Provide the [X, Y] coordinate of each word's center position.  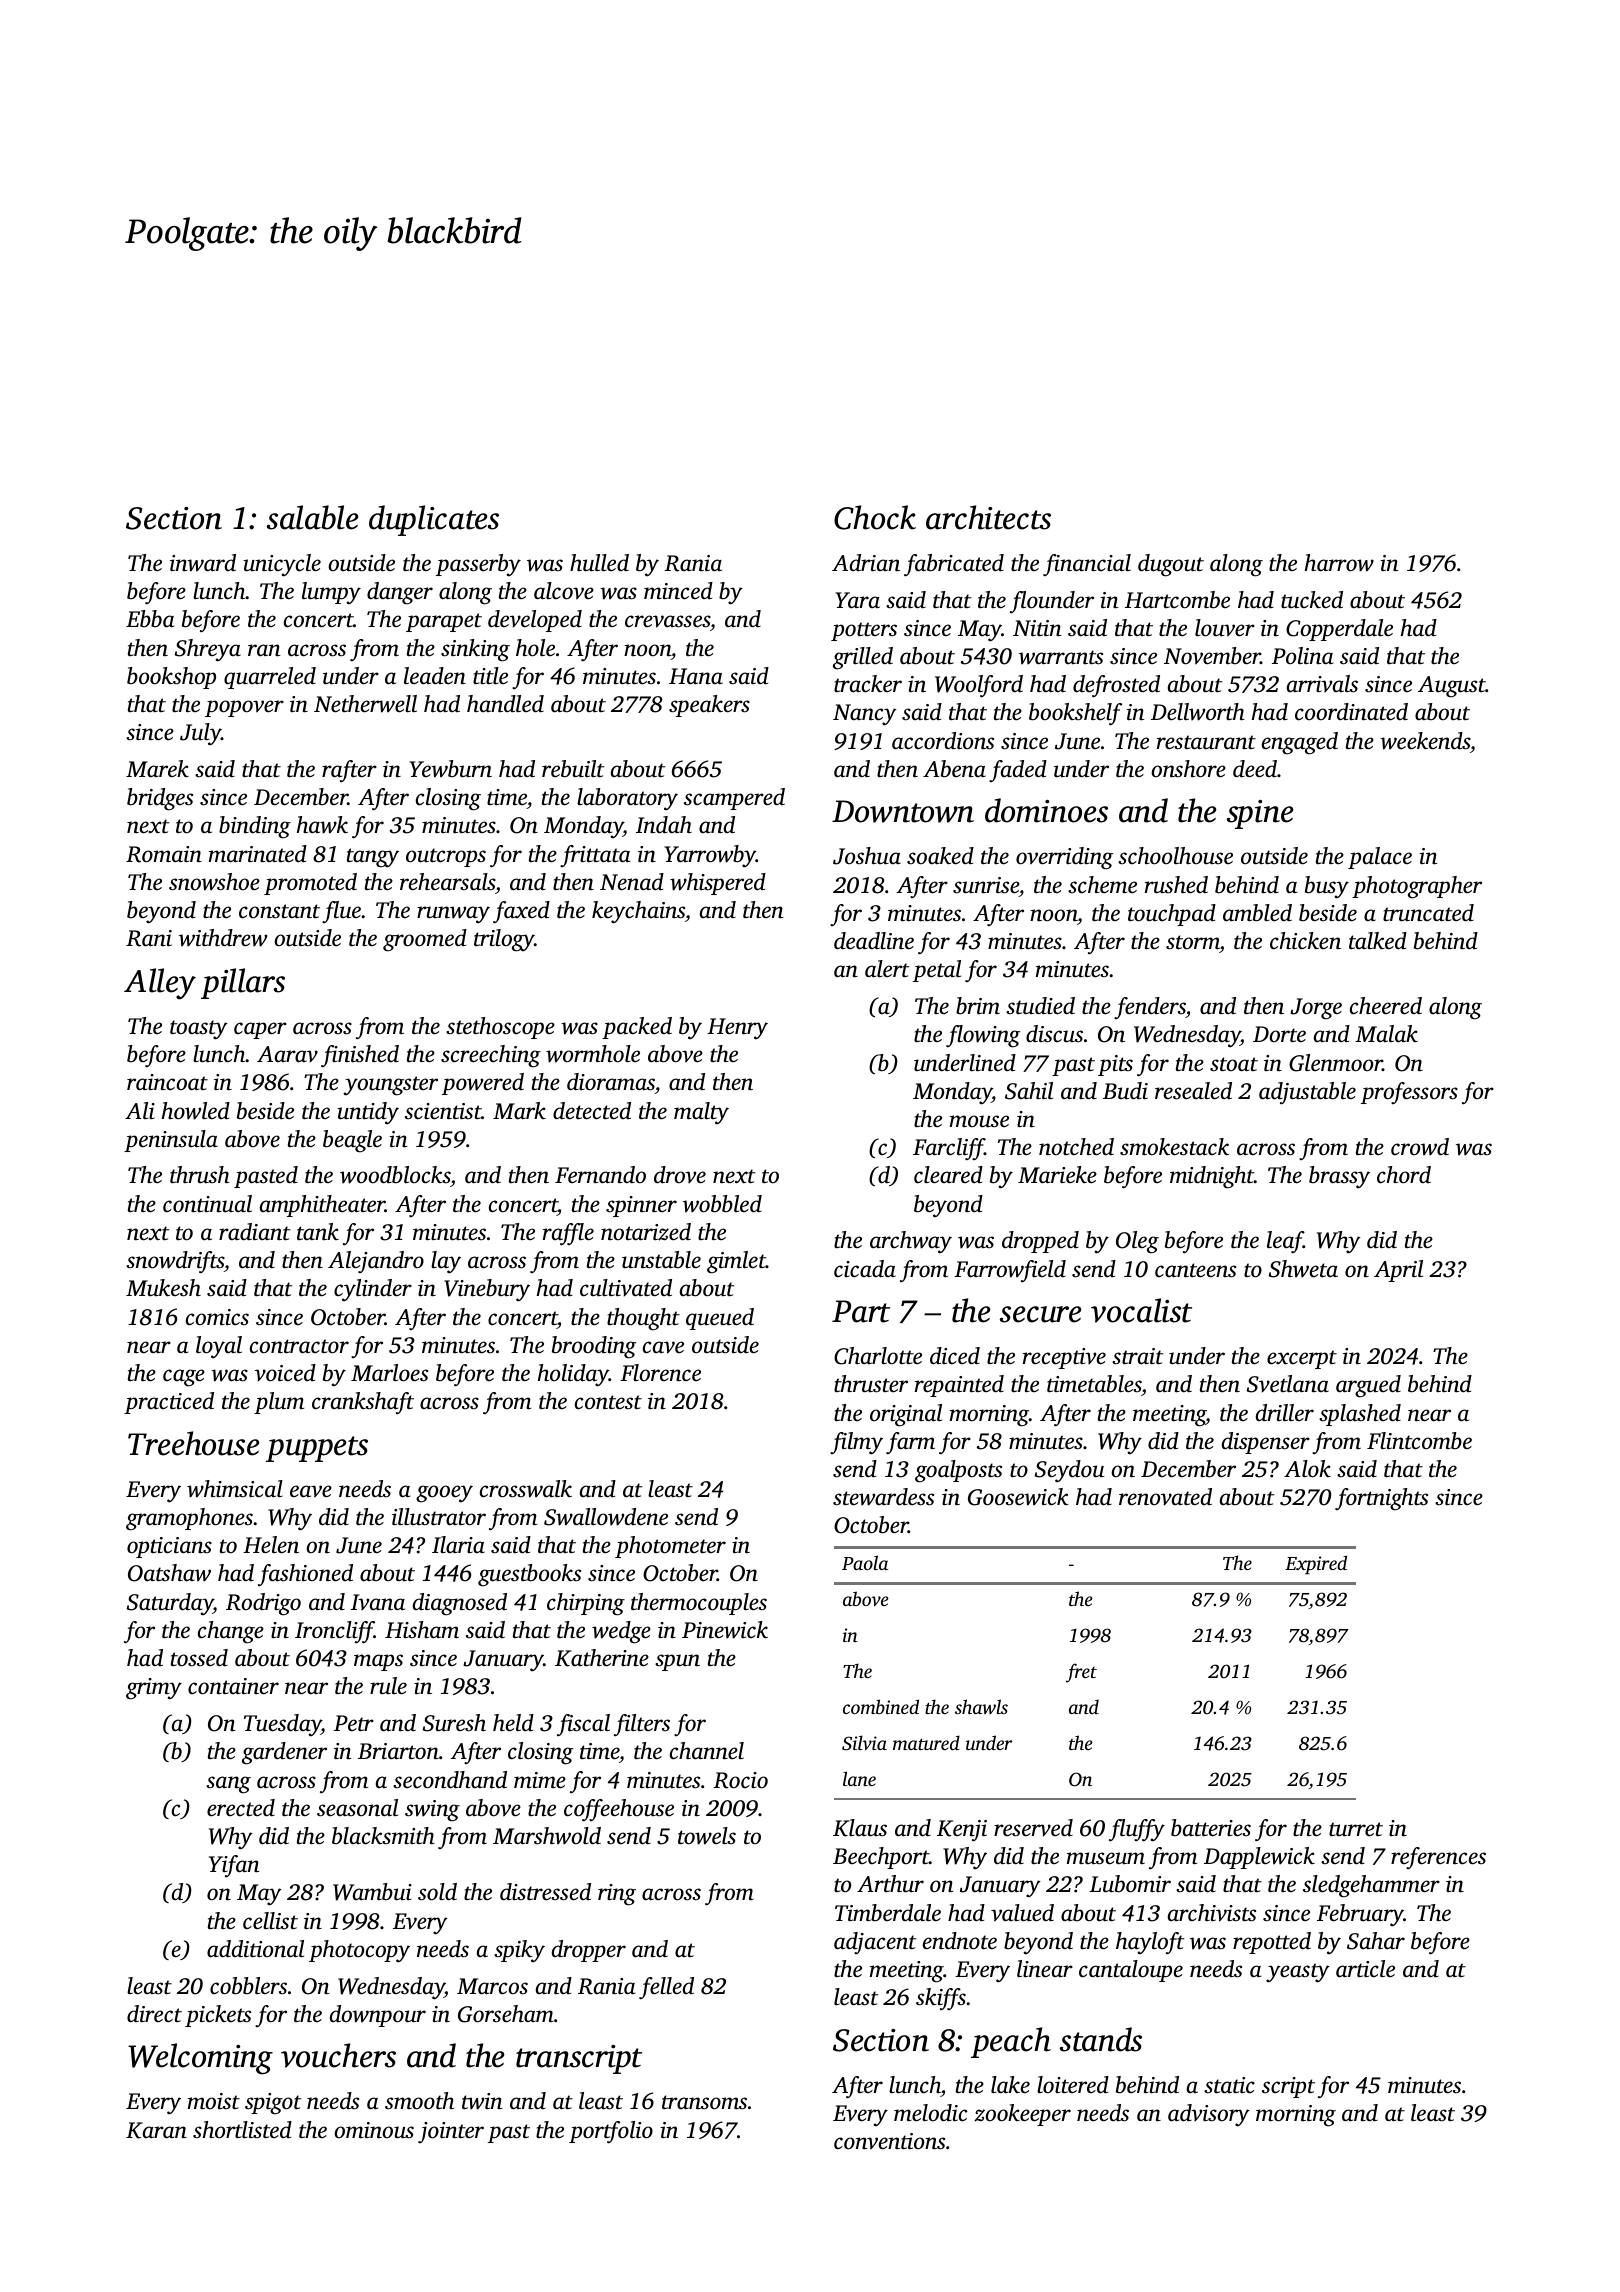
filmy [856, 1443]
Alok [1307, 1469]
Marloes [389, 1373]
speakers [709, 706]
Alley [160, 984]
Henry [737, 1028]
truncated [1428, 913]
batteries [1211, 1828]
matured [926, 1742]
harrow [1339, 563]
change [231, 1632]
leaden [435, 676]
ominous [374, 2130]
